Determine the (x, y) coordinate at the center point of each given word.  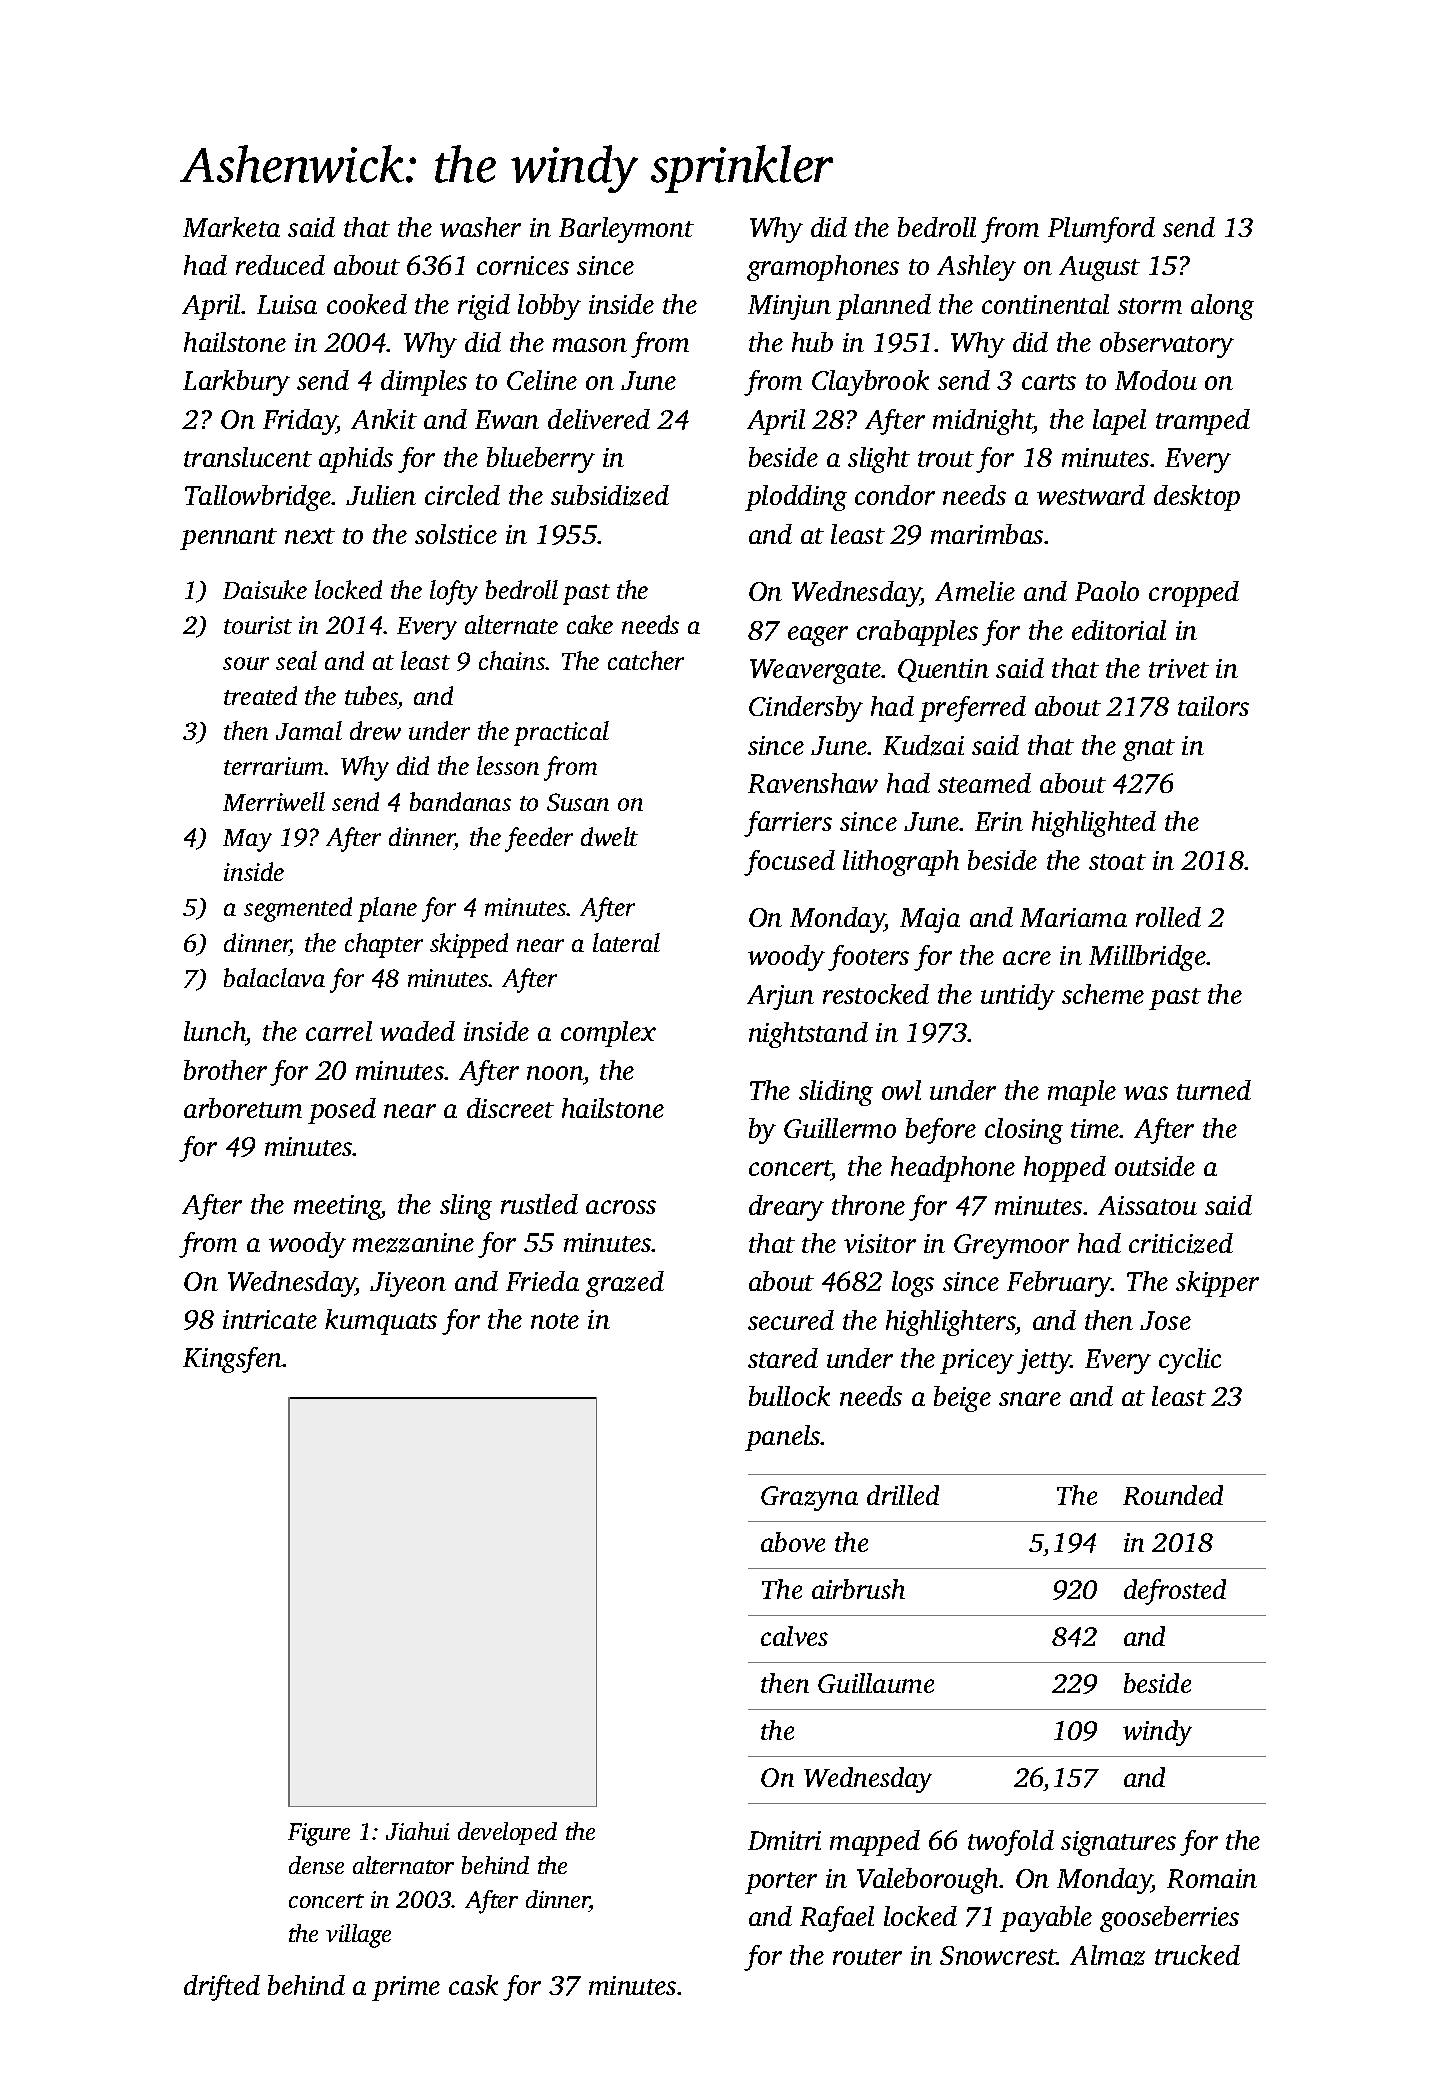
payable (1046, 1919)
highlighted (1094, 824)
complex (608, 1034)
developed (507, 1833)
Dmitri (784, 1840)
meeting (337, 1207)
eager (818, 636)
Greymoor (1011, 1246)
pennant (228, 539)
